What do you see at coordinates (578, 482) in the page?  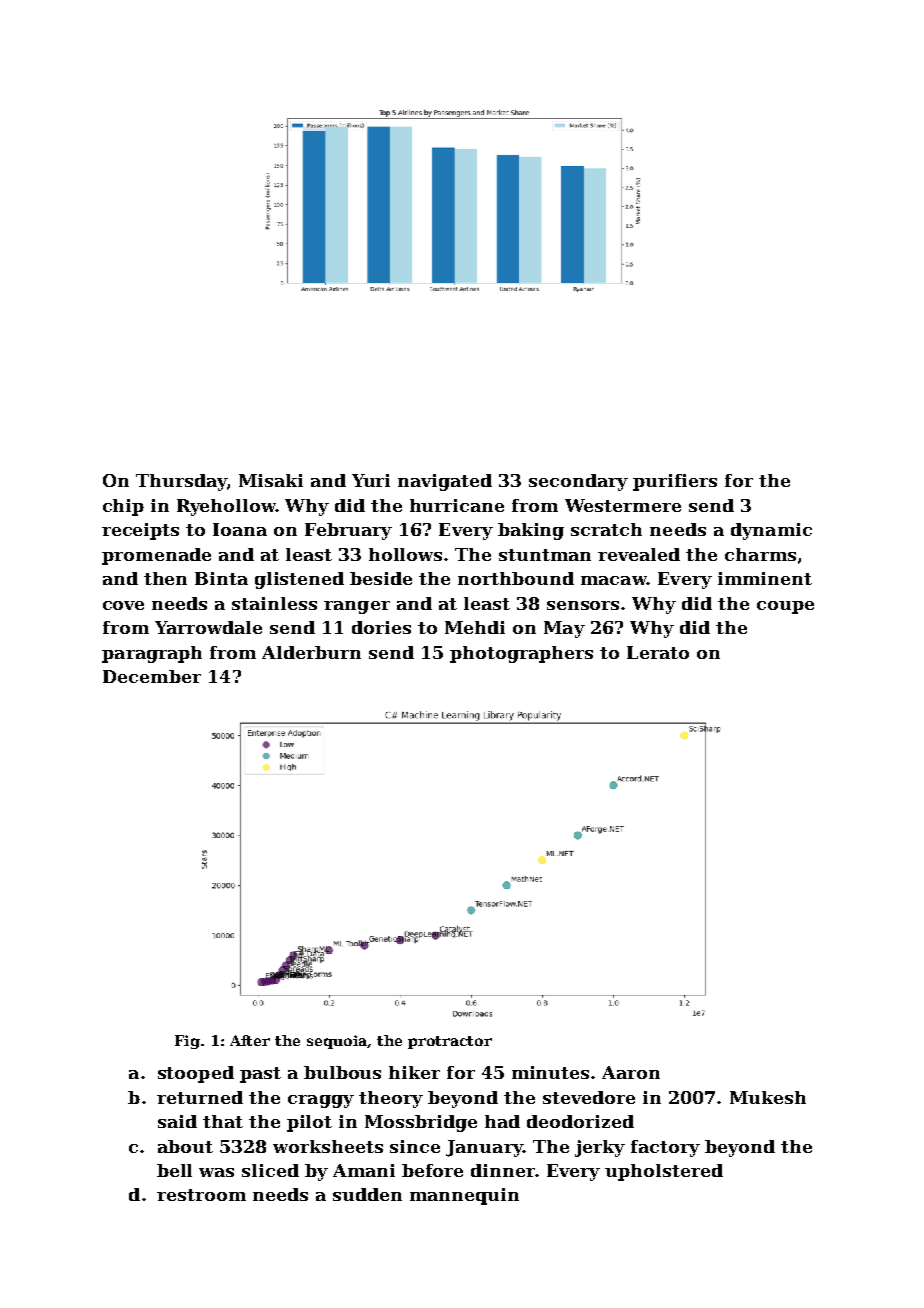 I see `secondary` at bounding box center [578, 482].
